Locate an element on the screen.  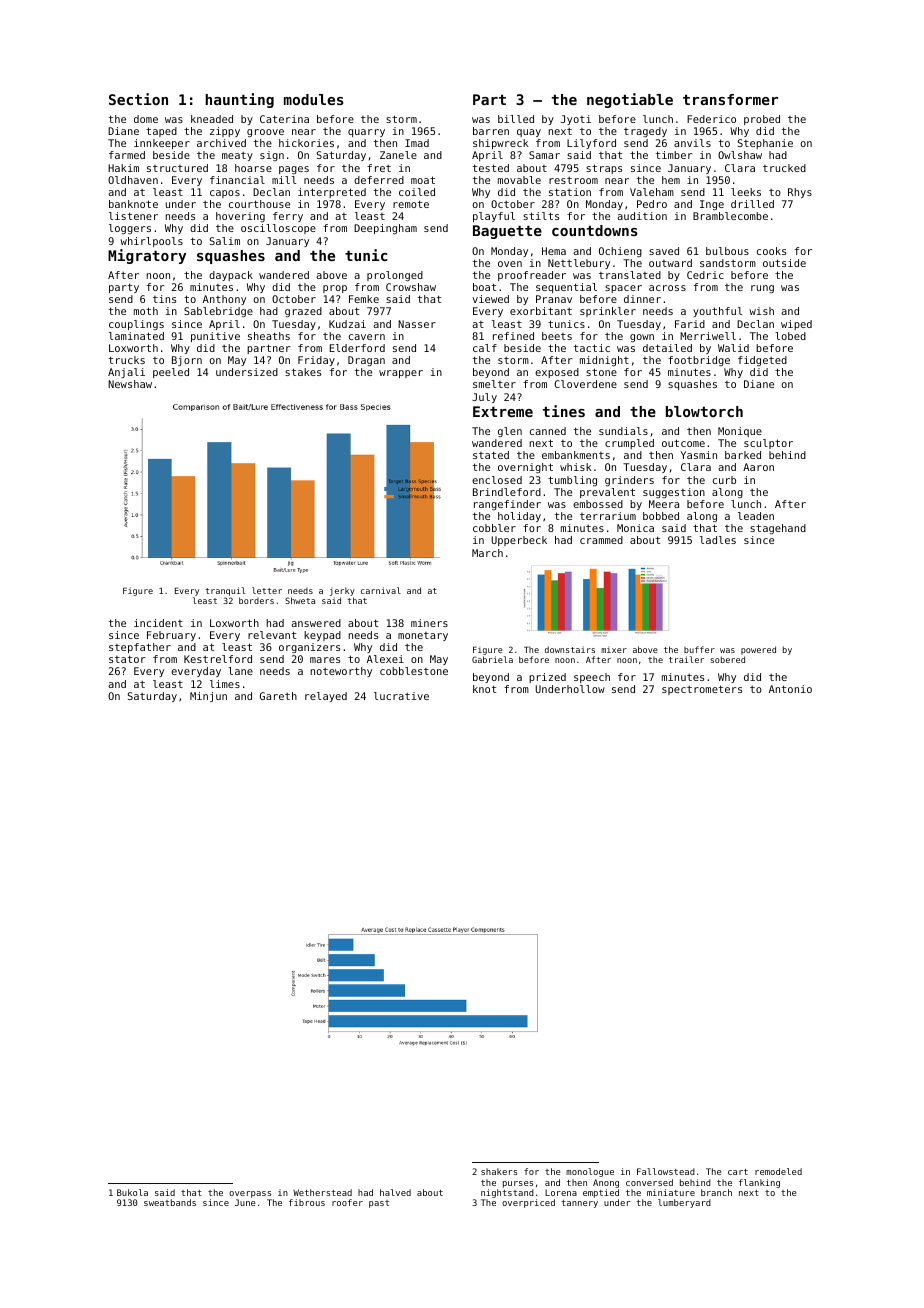
past is located at coordinates (379, 1204).
